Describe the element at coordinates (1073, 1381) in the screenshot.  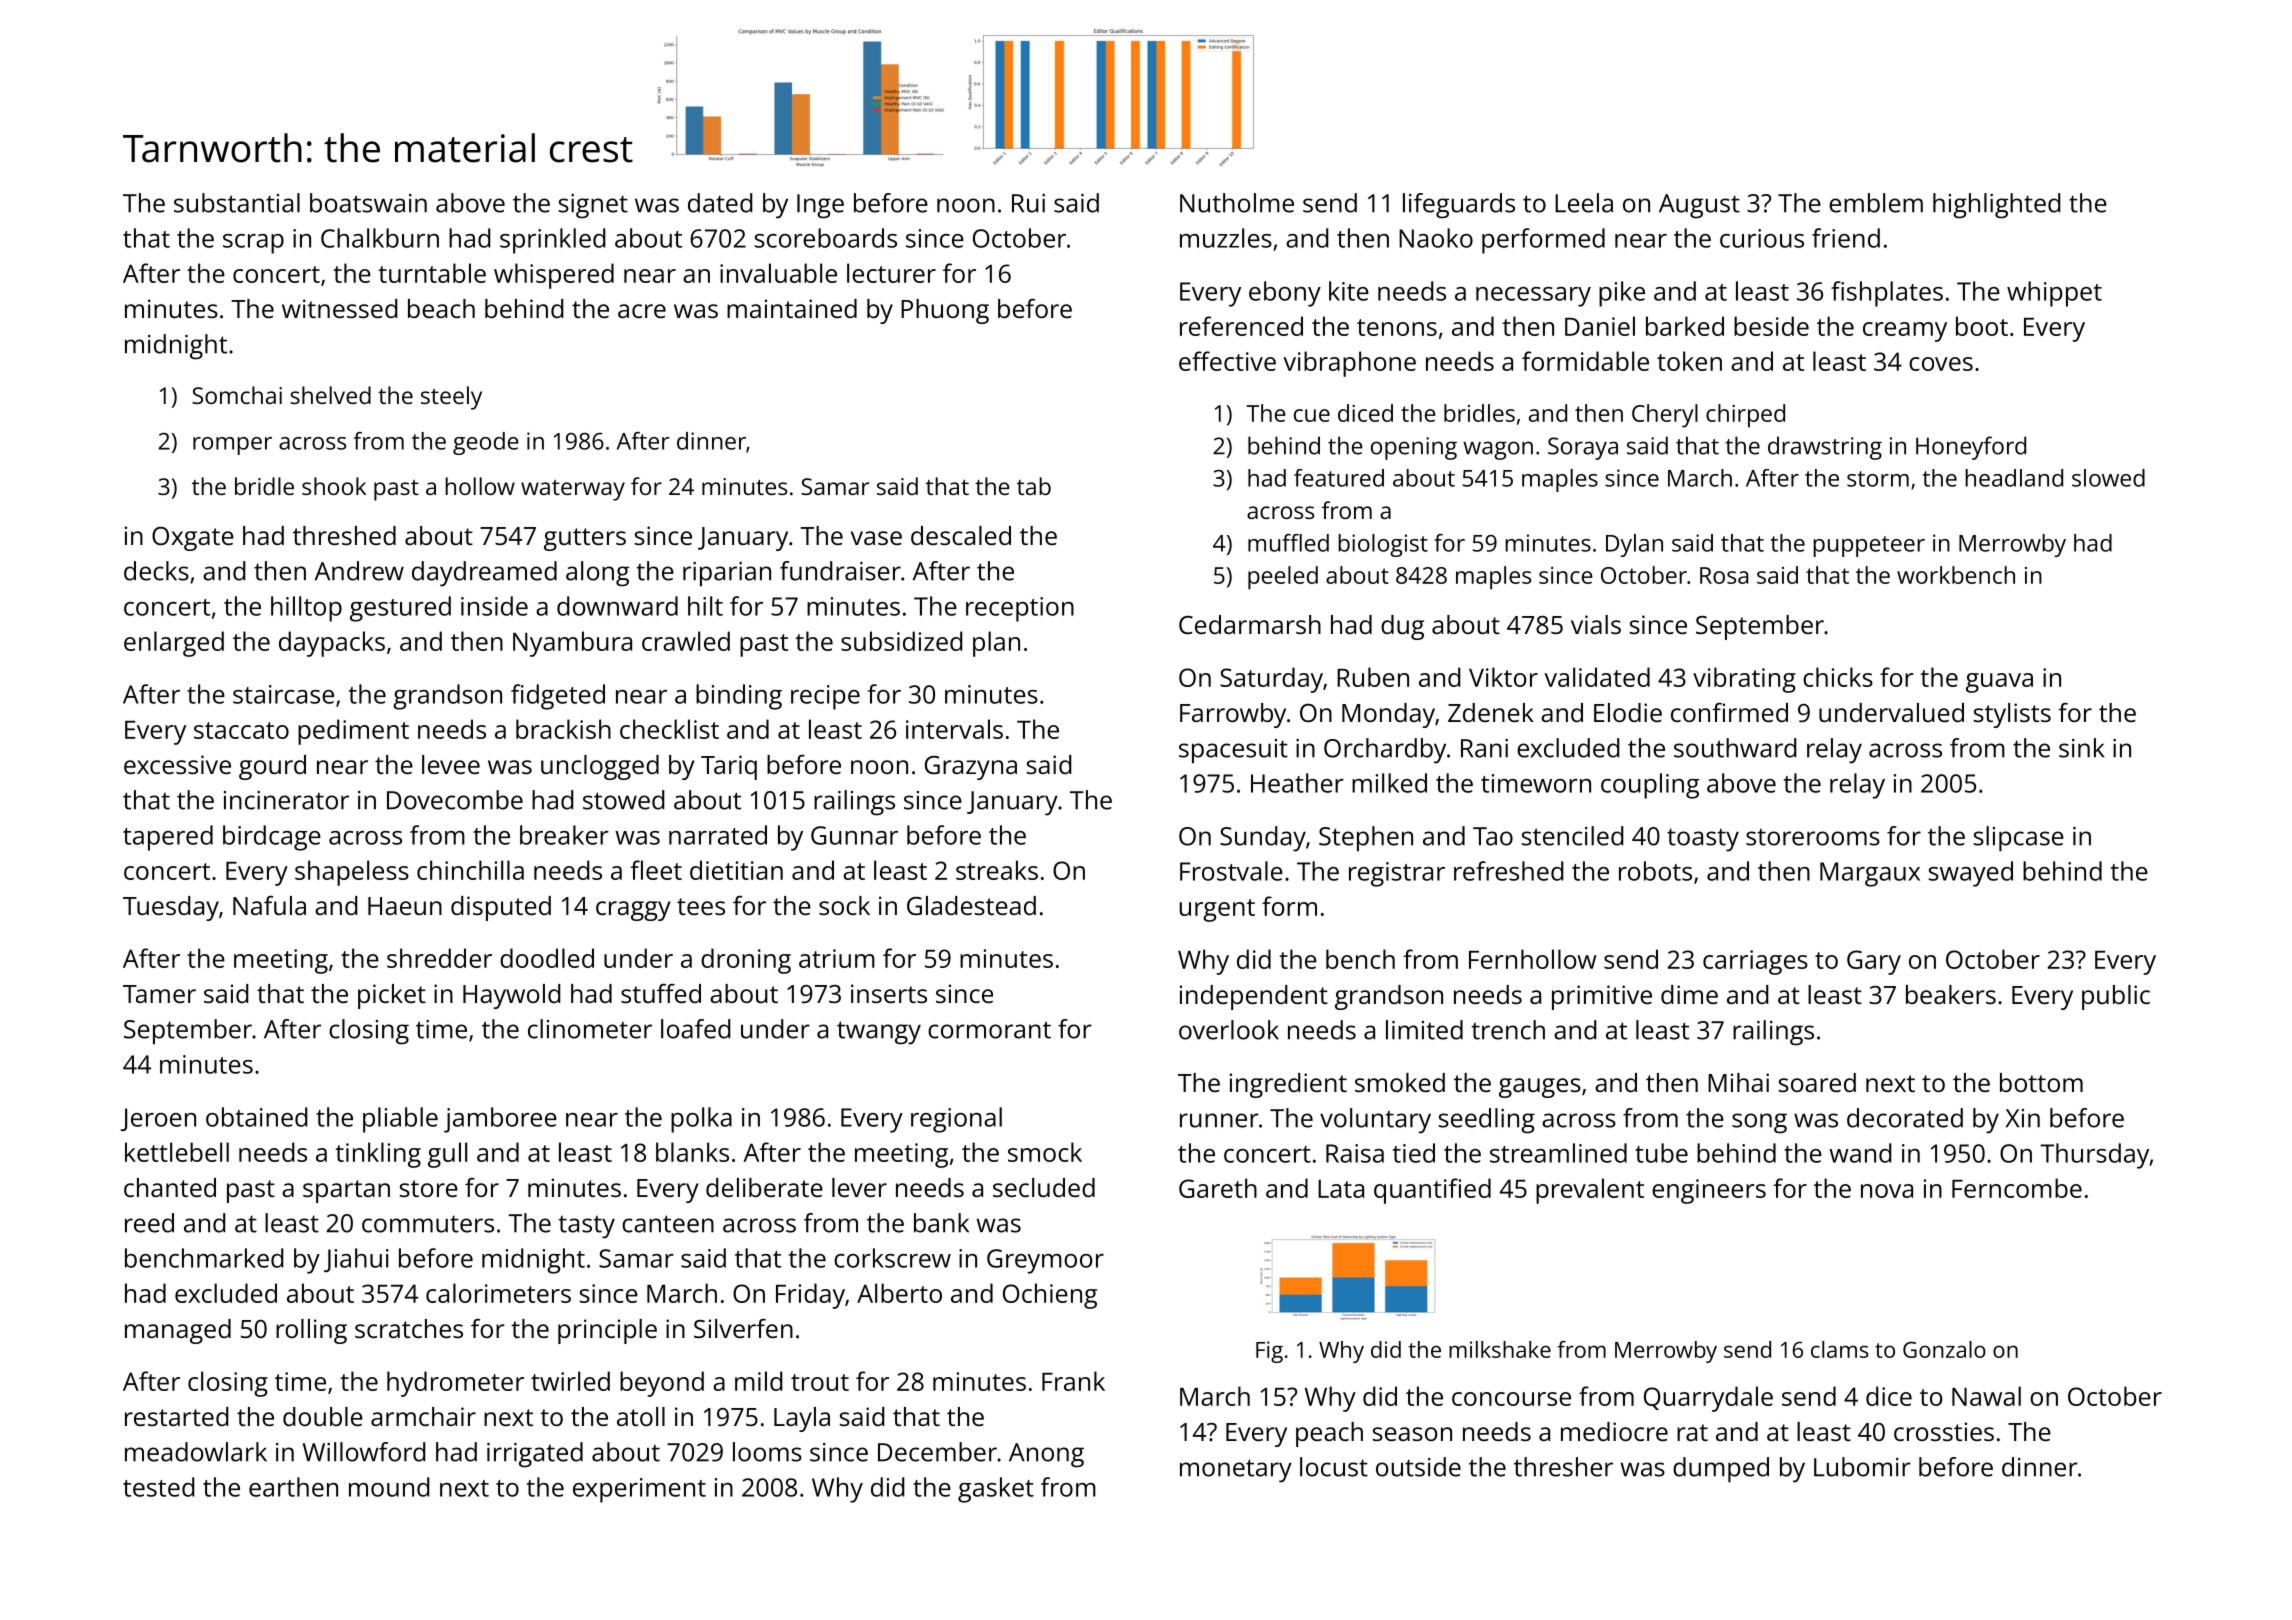
I see `Frank` at that location.
